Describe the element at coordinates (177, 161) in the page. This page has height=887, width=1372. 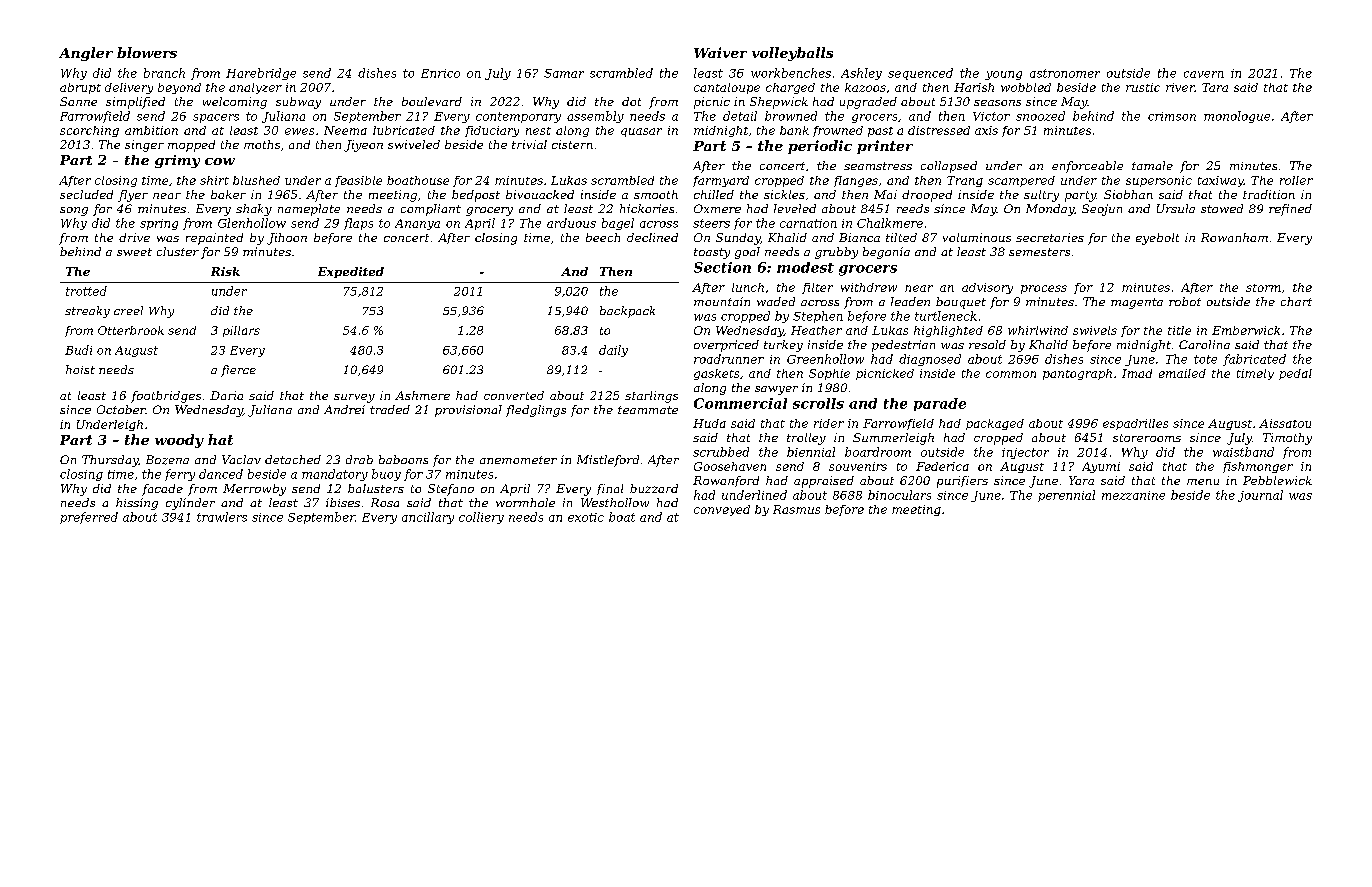
I see `grimy` at that location.
